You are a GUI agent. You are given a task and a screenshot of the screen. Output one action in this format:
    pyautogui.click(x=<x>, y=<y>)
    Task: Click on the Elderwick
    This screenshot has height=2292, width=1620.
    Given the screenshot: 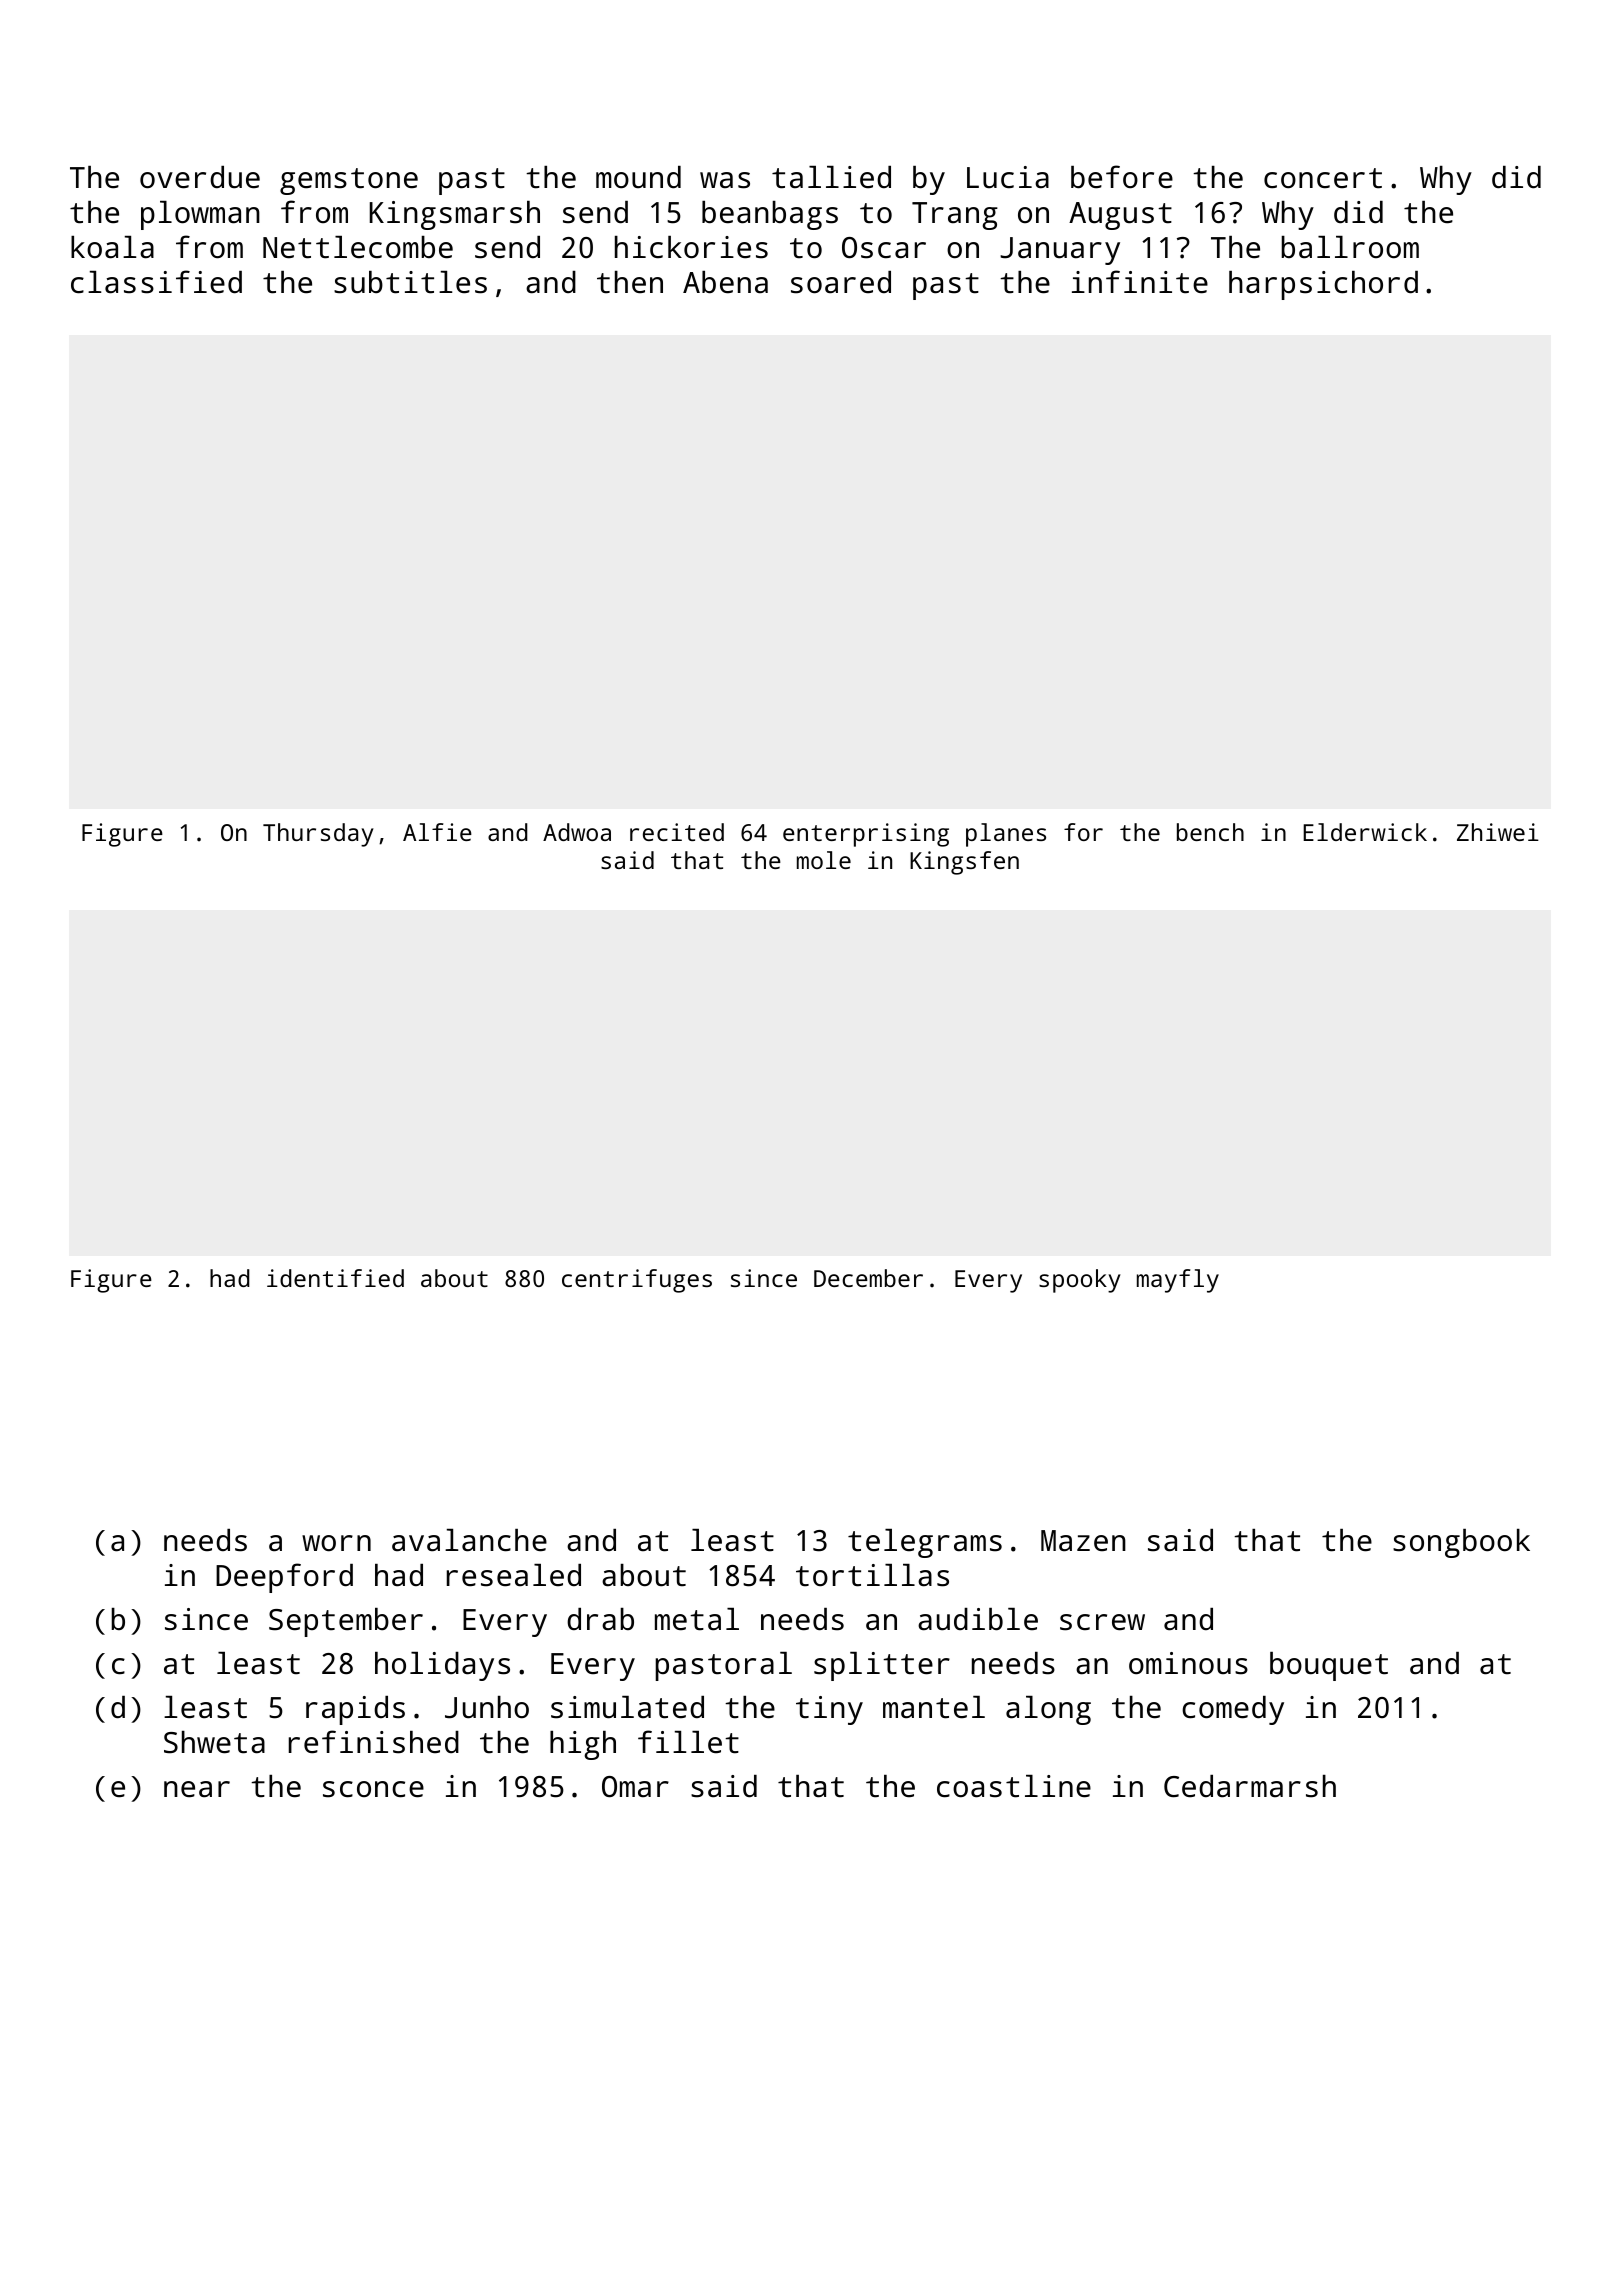 What is the action you would take?
    pyautogui.click(x=1365, y=832)
